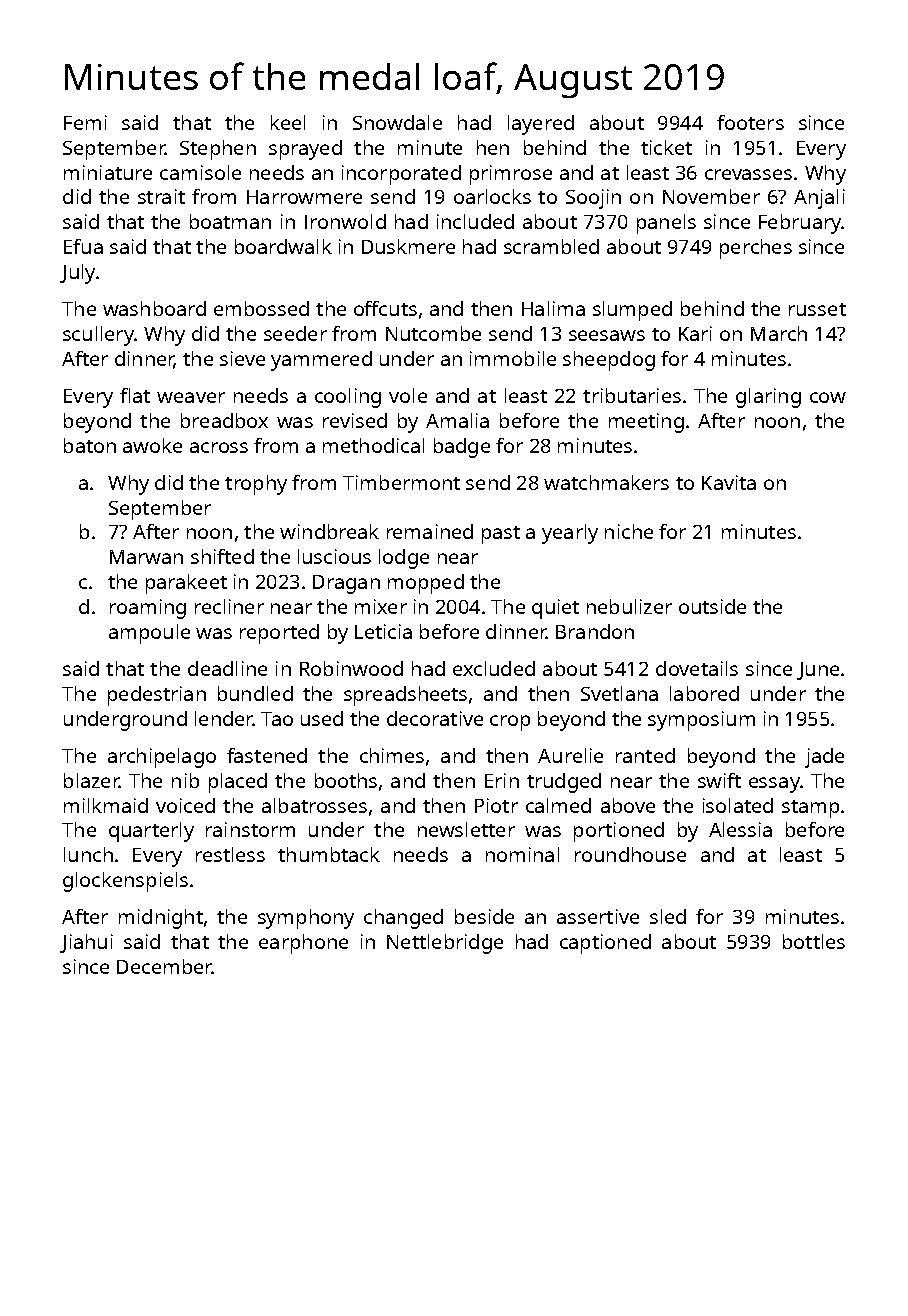 The width and height of the screenshot is (908, 1316). What do you see at coordinates (814, 941) in the screenshot?
I see `bottles` at bounding box center [814, 941].
